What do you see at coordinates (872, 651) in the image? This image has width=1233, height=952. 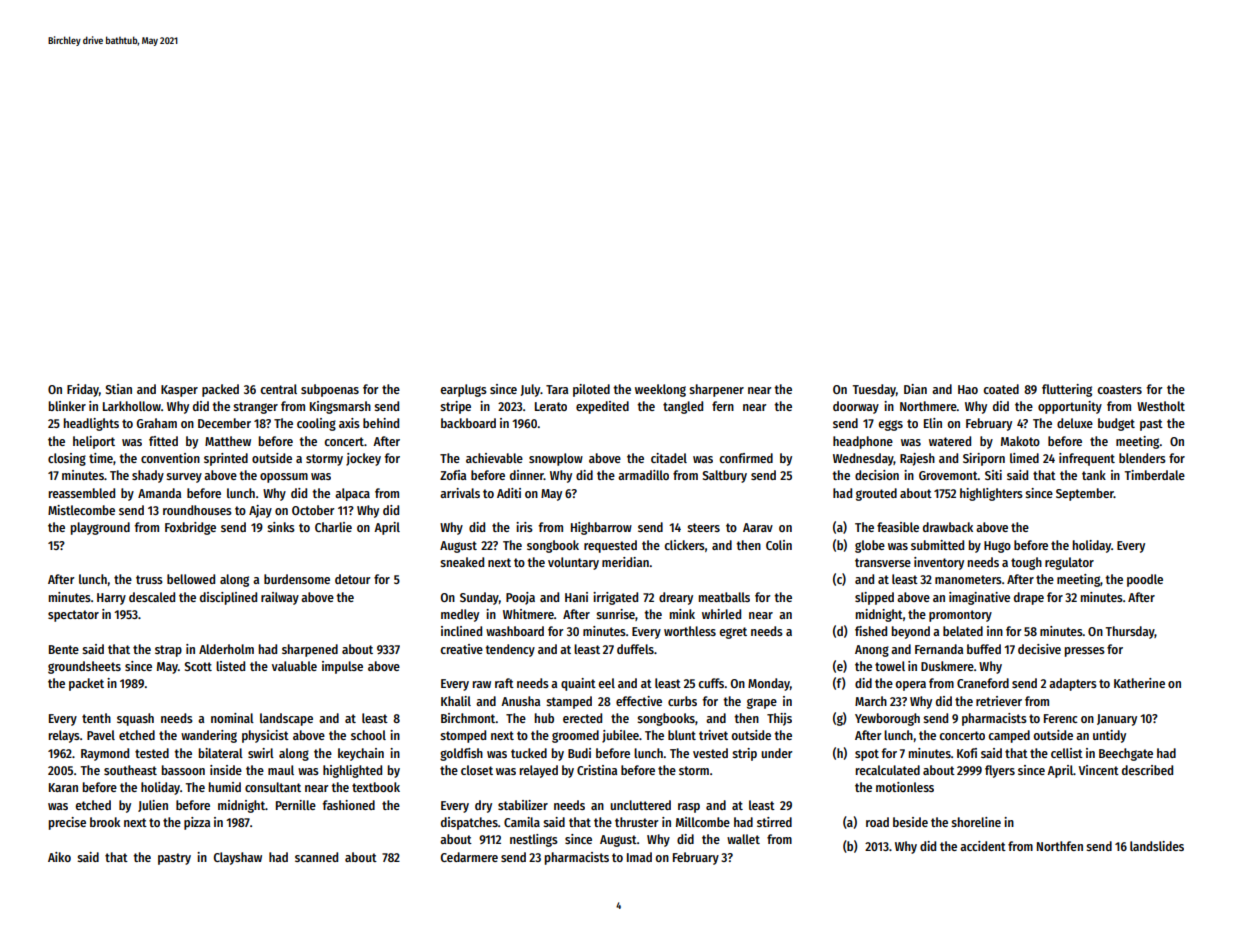 I see `Anong` at bounding box center [872, 651].
